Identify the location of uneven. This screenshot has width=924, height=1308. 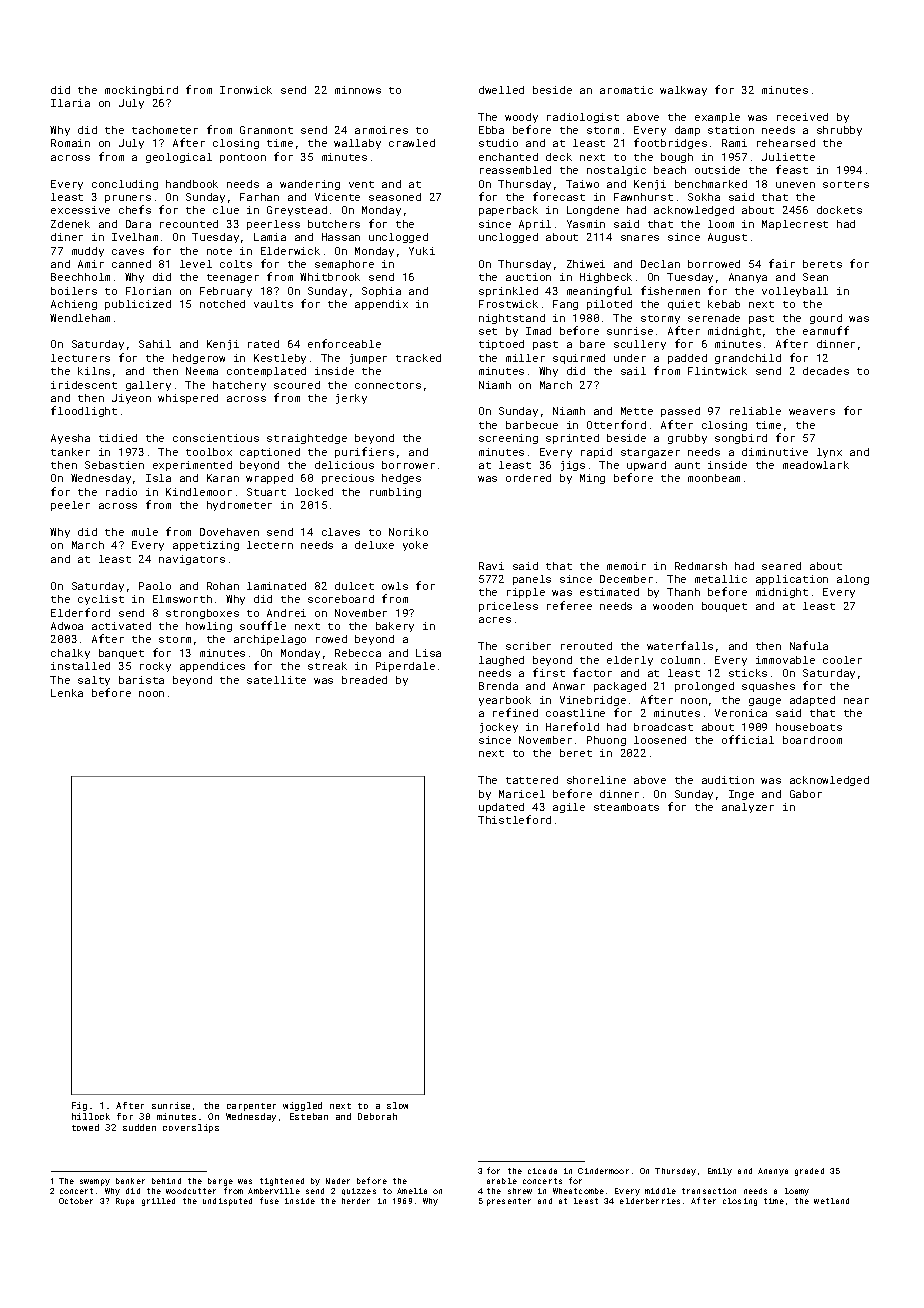
(795, 185).
